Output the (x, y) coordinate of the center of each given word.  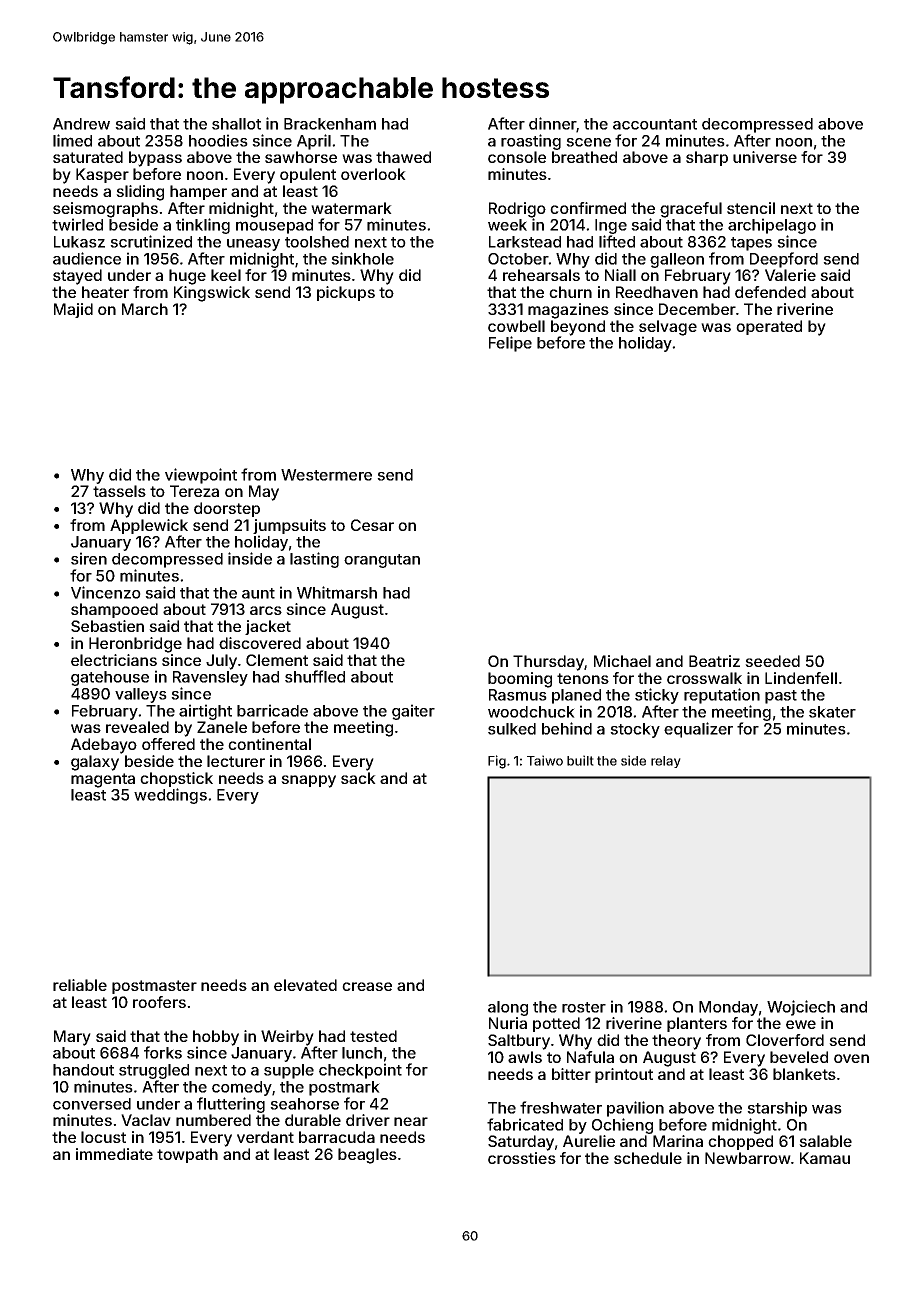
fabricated (525, 1124)
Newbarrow (748, 1158)
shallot (236, 124)
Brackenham (330, 124)
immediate (114, 1154)
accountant (655, 124)
